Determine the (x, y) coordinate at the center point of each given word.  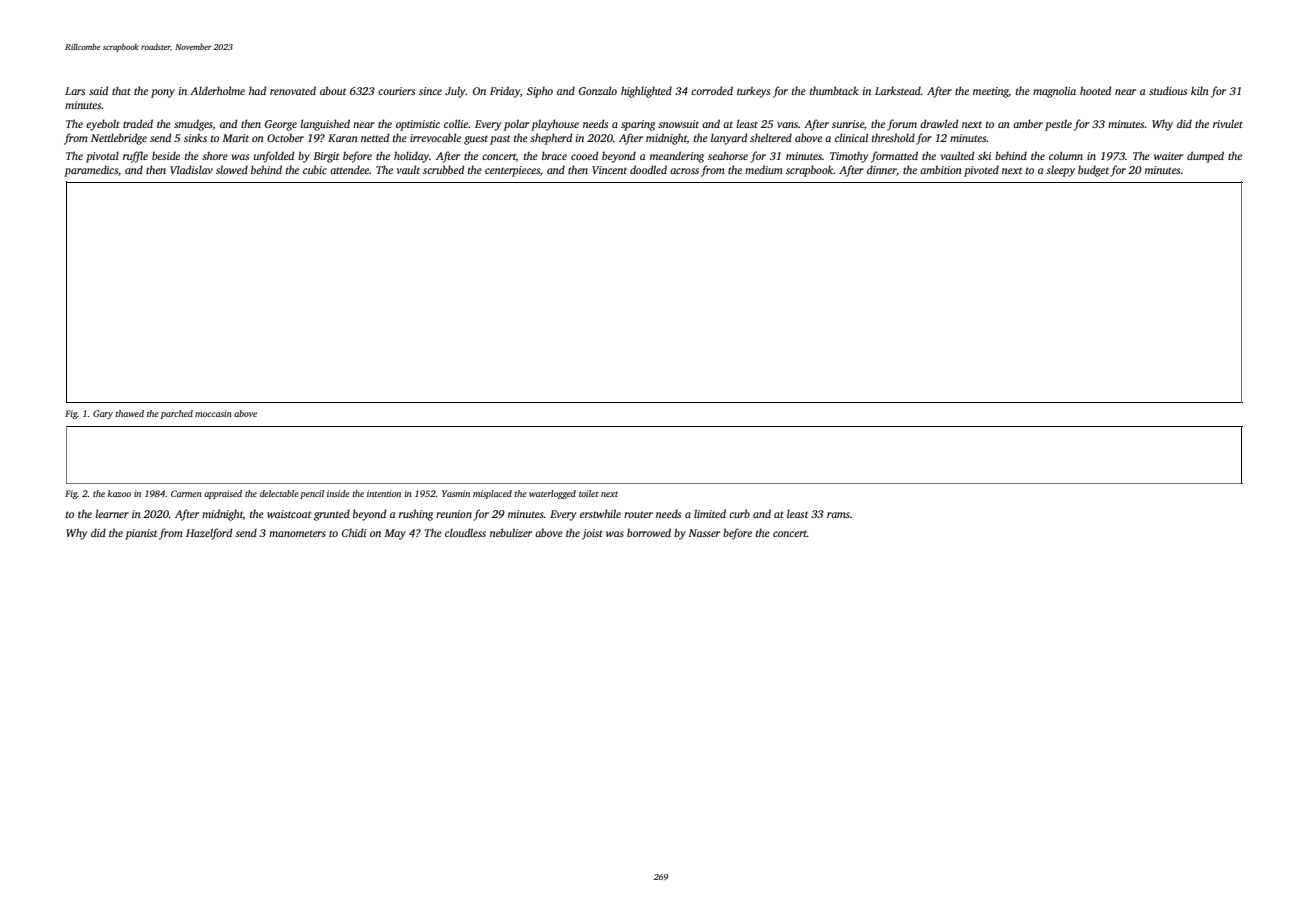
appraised (223, 494)
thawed (129, 413)
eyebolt (103, 125)
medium (764, 169)
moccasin (213, 413)
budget (1093, 171)
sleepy (1060, 171)
